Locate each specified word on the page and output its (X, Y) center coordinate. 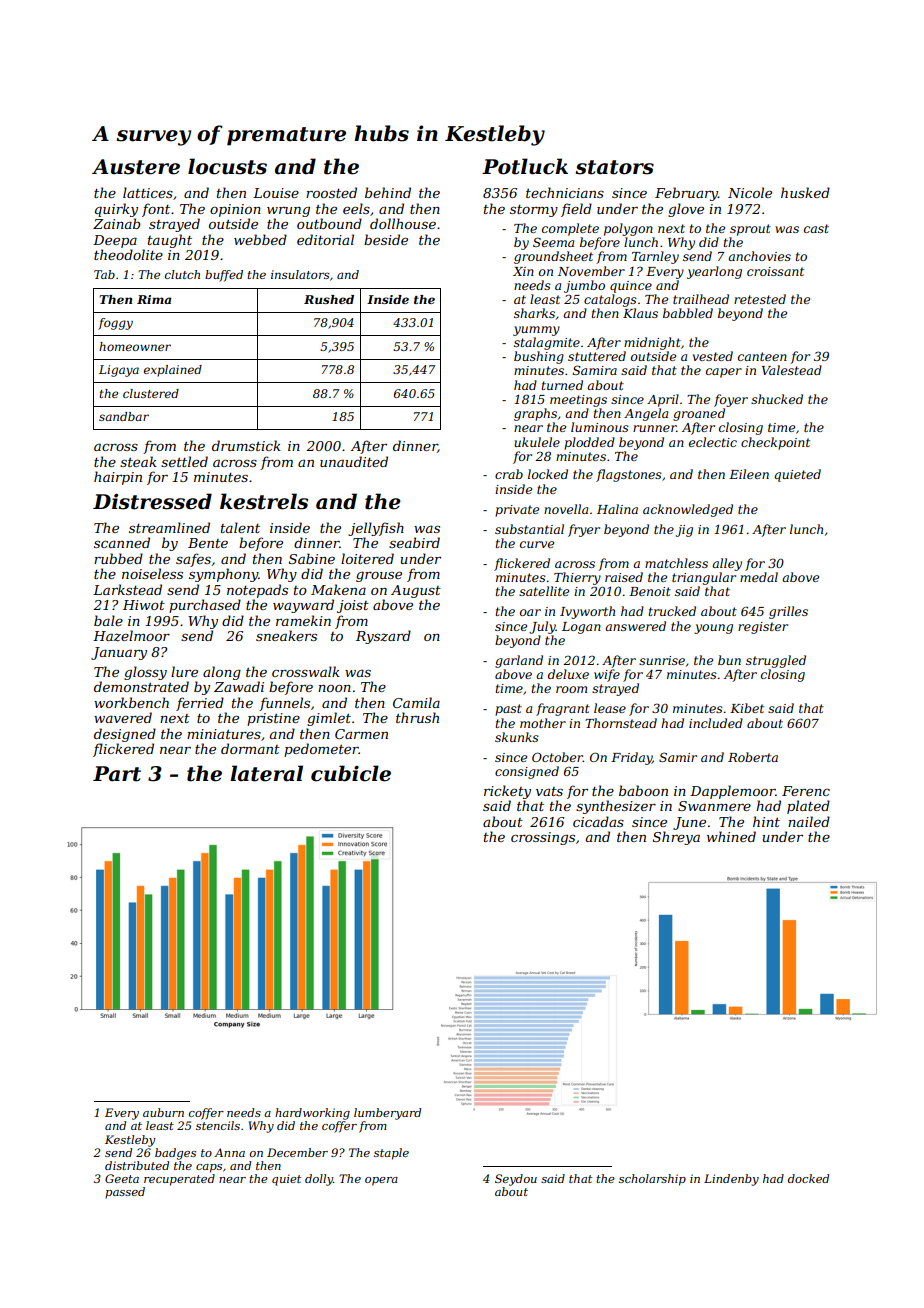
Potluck (525, 166)
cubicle (351, 773)
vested (713, 356)
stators (614, 167)
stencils (218, 1125)
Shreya (676, 838)
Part (117, 774)
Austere (136, 167)
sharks (534, 313)
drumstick (246, 445)
